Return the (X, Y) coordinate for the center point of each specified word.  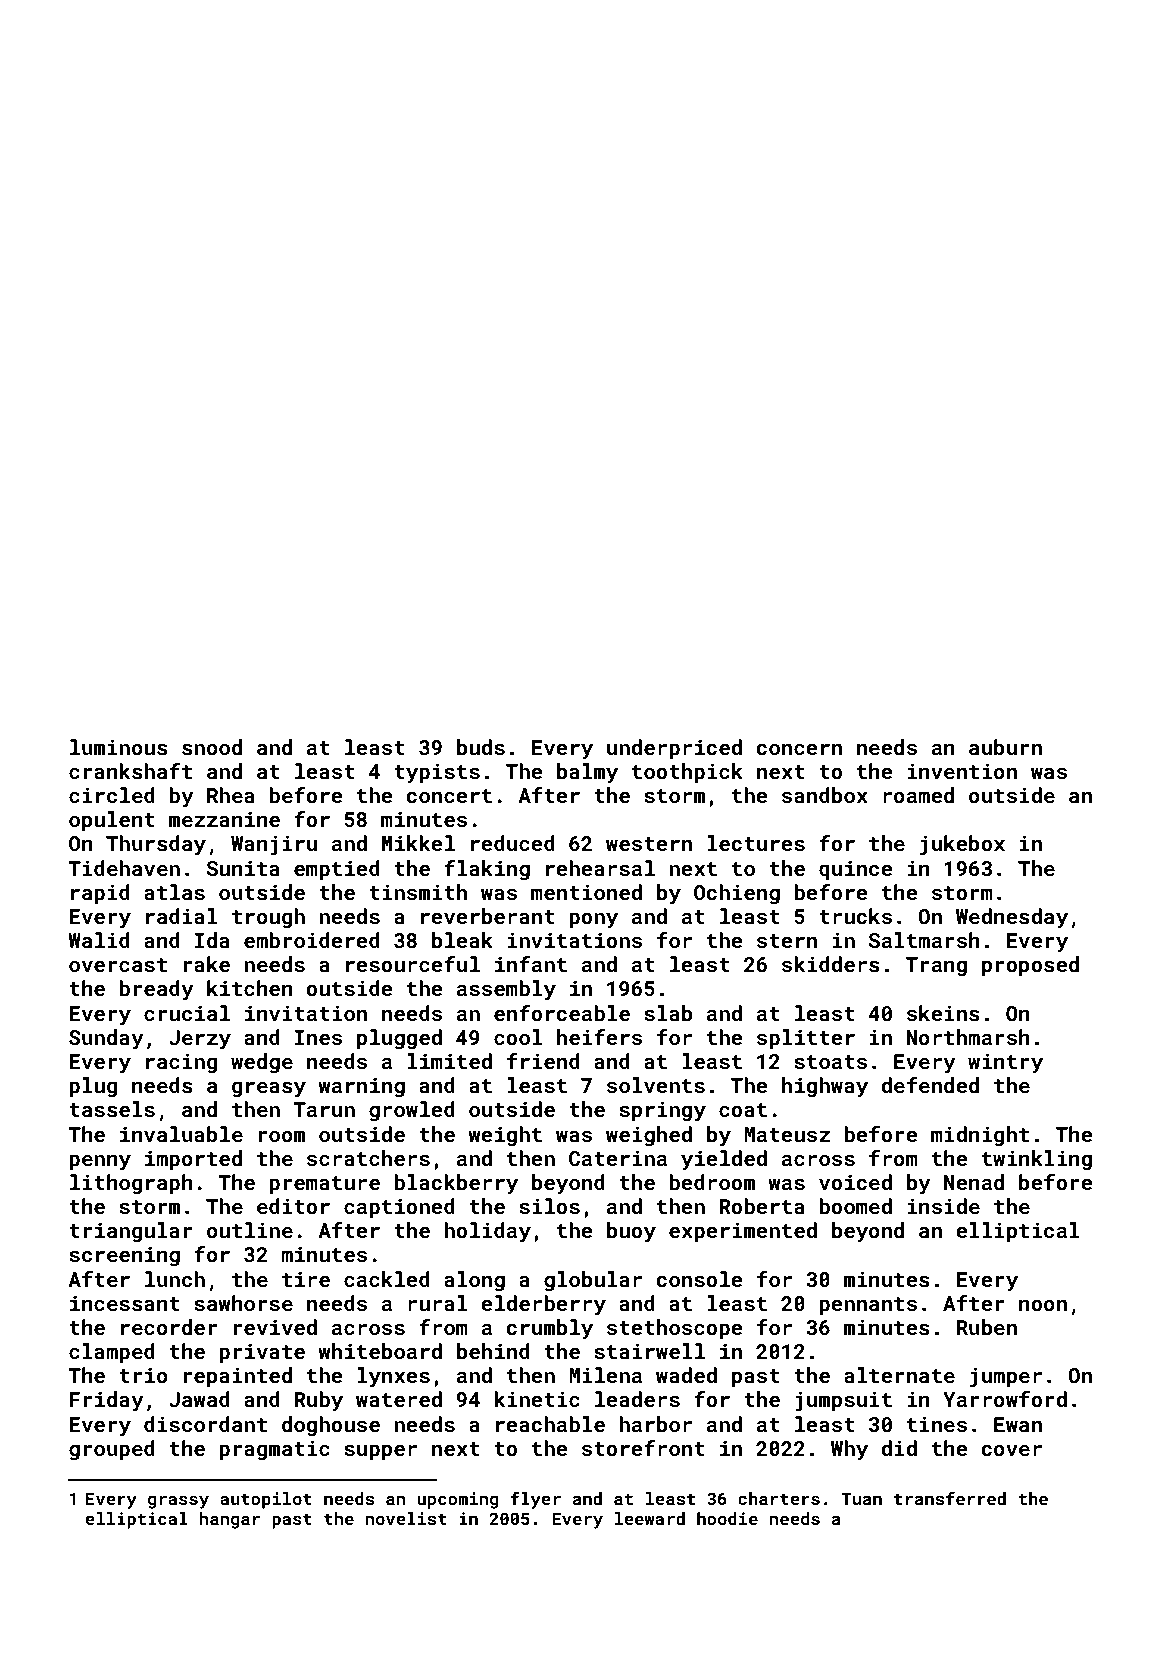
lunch (175, 1279)
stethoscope (674, 1329)
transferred (950, 1498)
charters (779, 1498)
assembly (506, 990)
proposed (1030, 966)
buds (481, 747)
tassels (112, 1109)
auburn (1005, 747)
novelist (406, 1518)
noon (1043, 1305)
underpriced (674, 749)
